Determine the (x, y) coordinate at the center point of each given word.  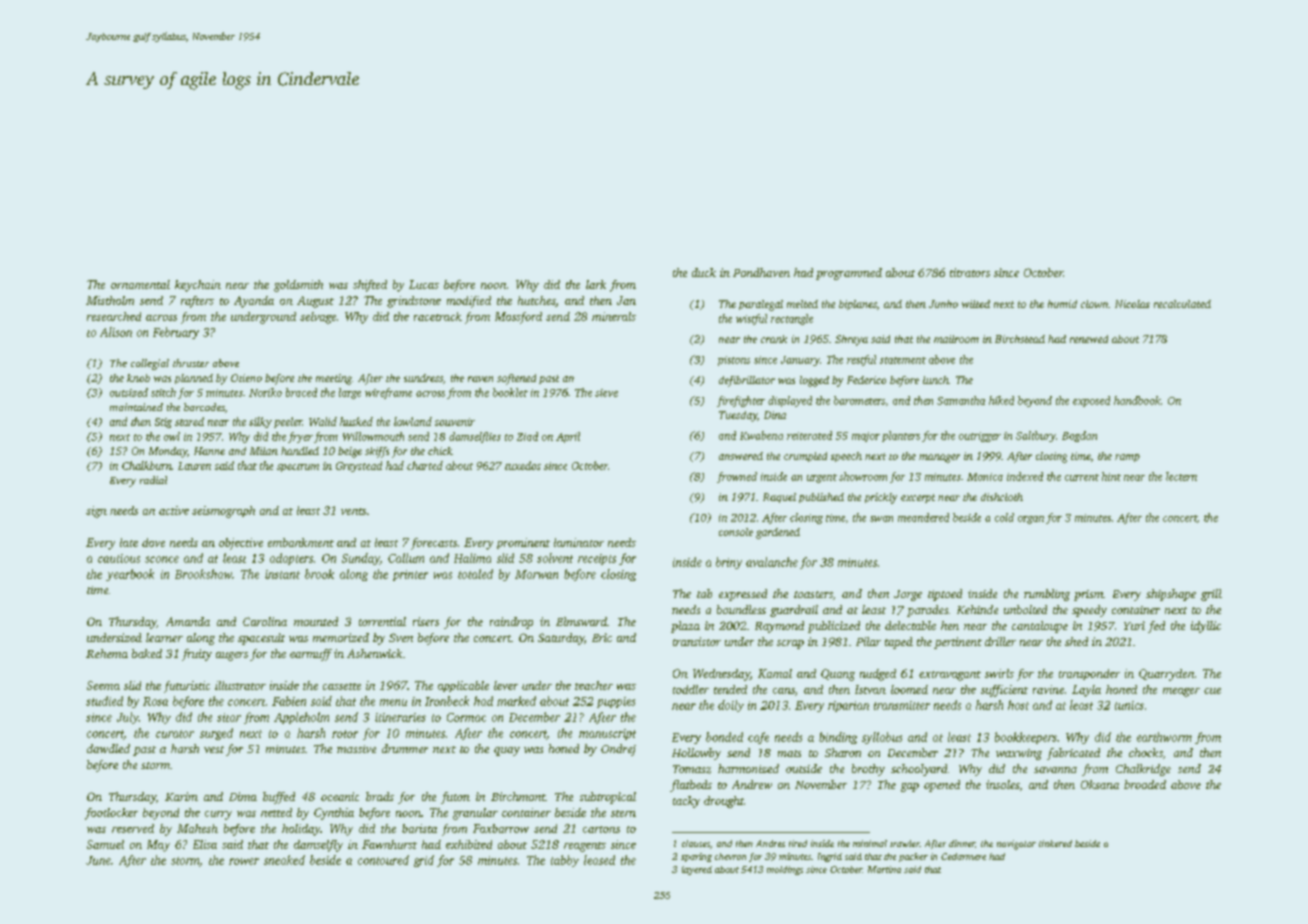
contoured (383, 860)
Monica (985, 477)
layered (697, 870)
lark (596, 284)
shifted (370, 286)
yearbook (130, 575)
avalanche (772, 562)
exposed (1091, 401)
